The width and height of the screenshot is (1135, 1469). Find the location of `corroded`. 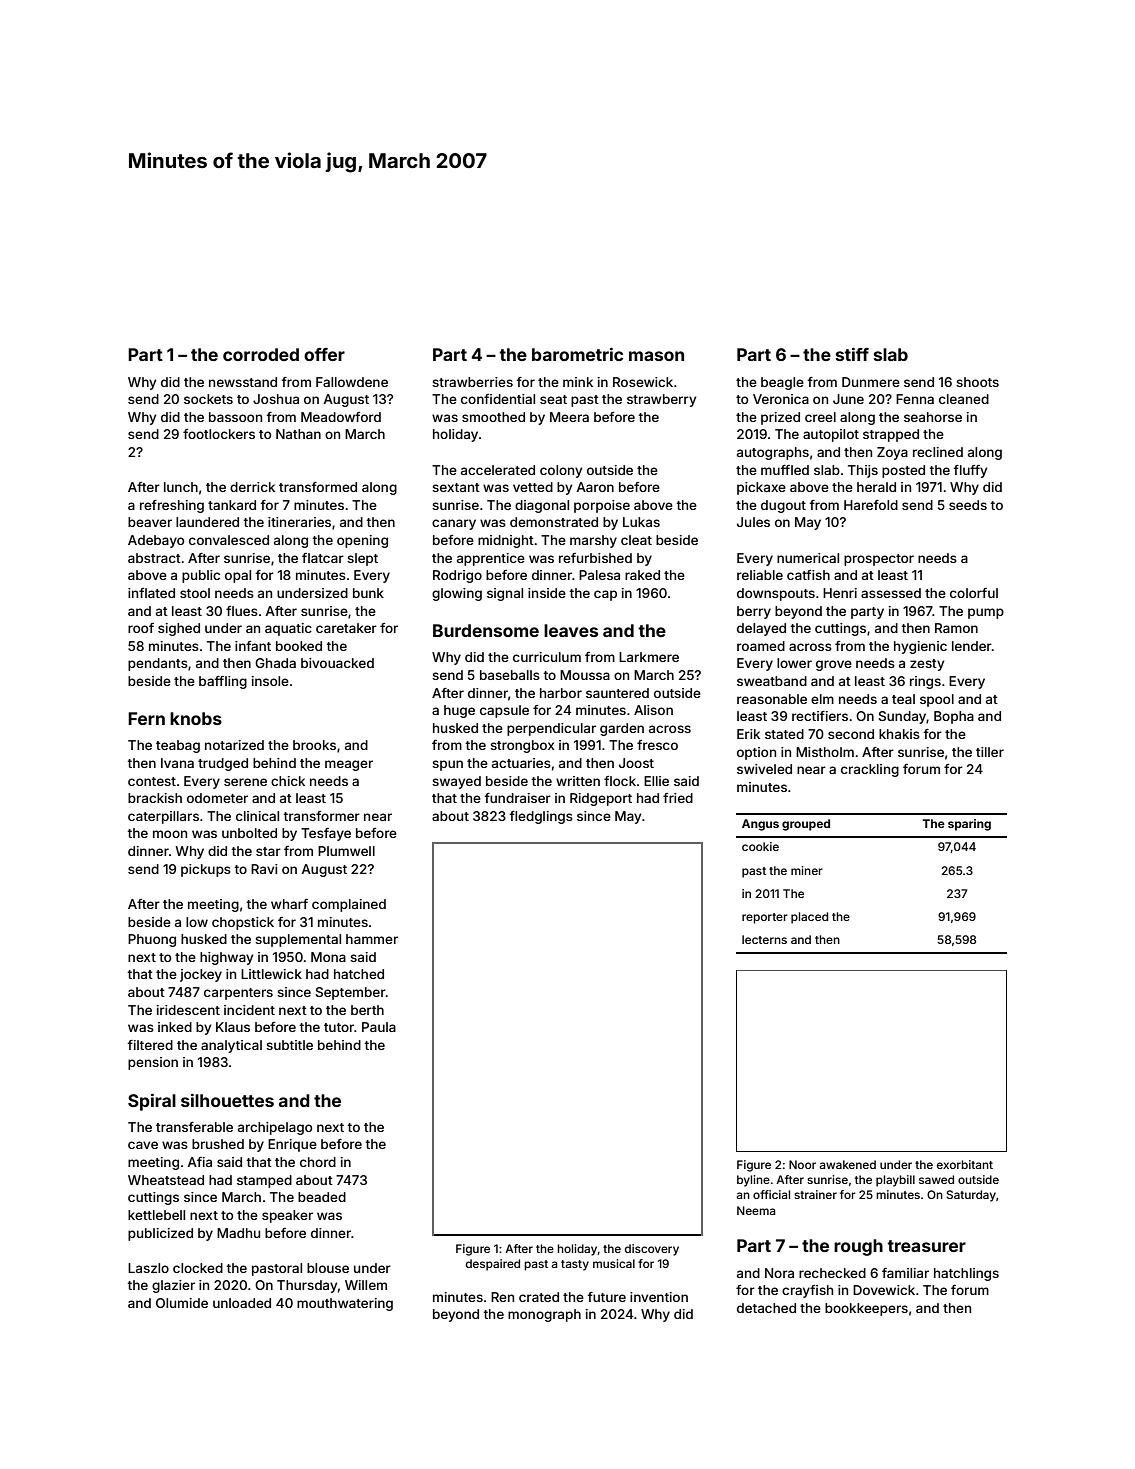

corroded is located at coordinates (261, 354).
